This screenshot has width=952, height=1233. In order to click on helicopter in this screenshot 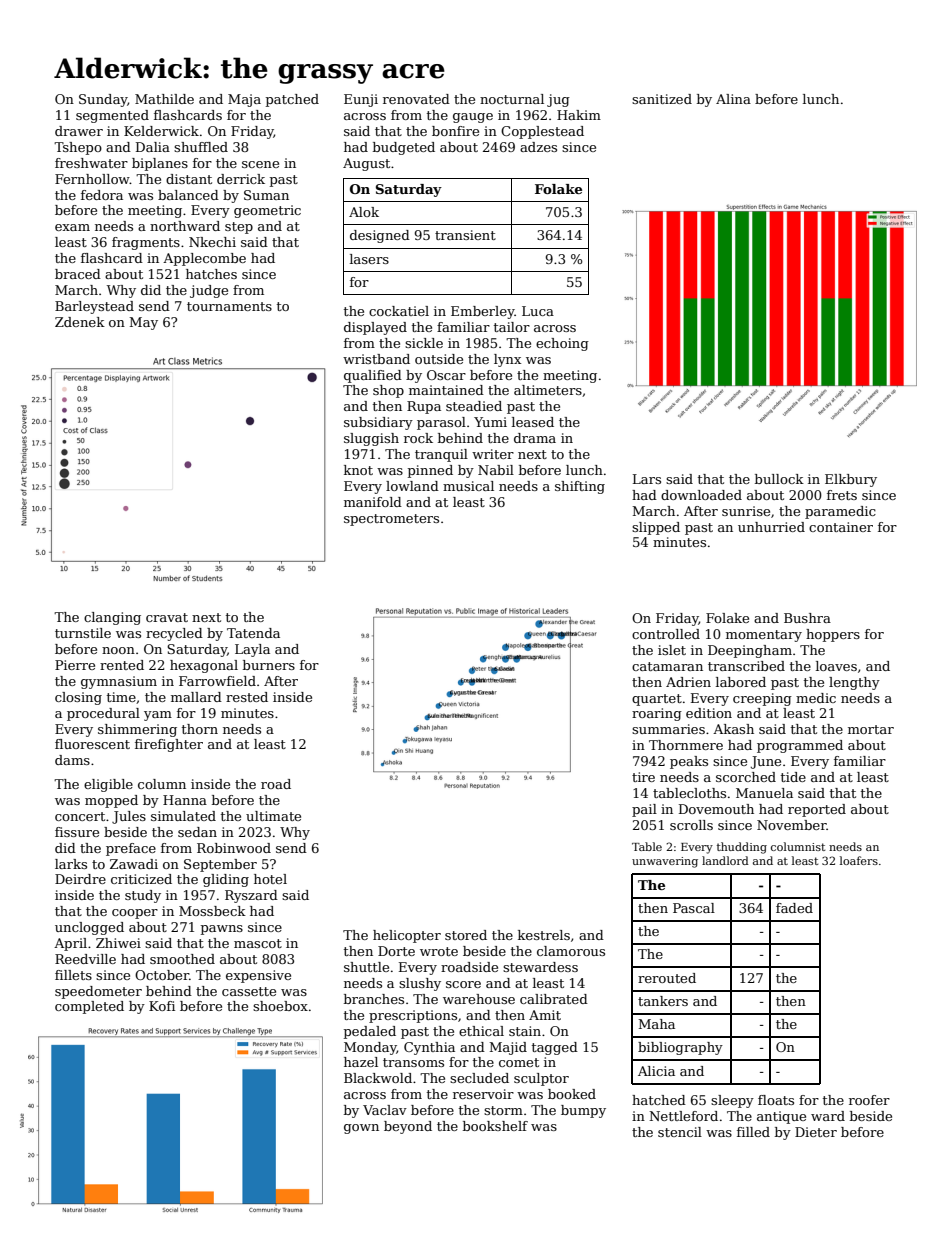, I will do `click(407, 936)`.
